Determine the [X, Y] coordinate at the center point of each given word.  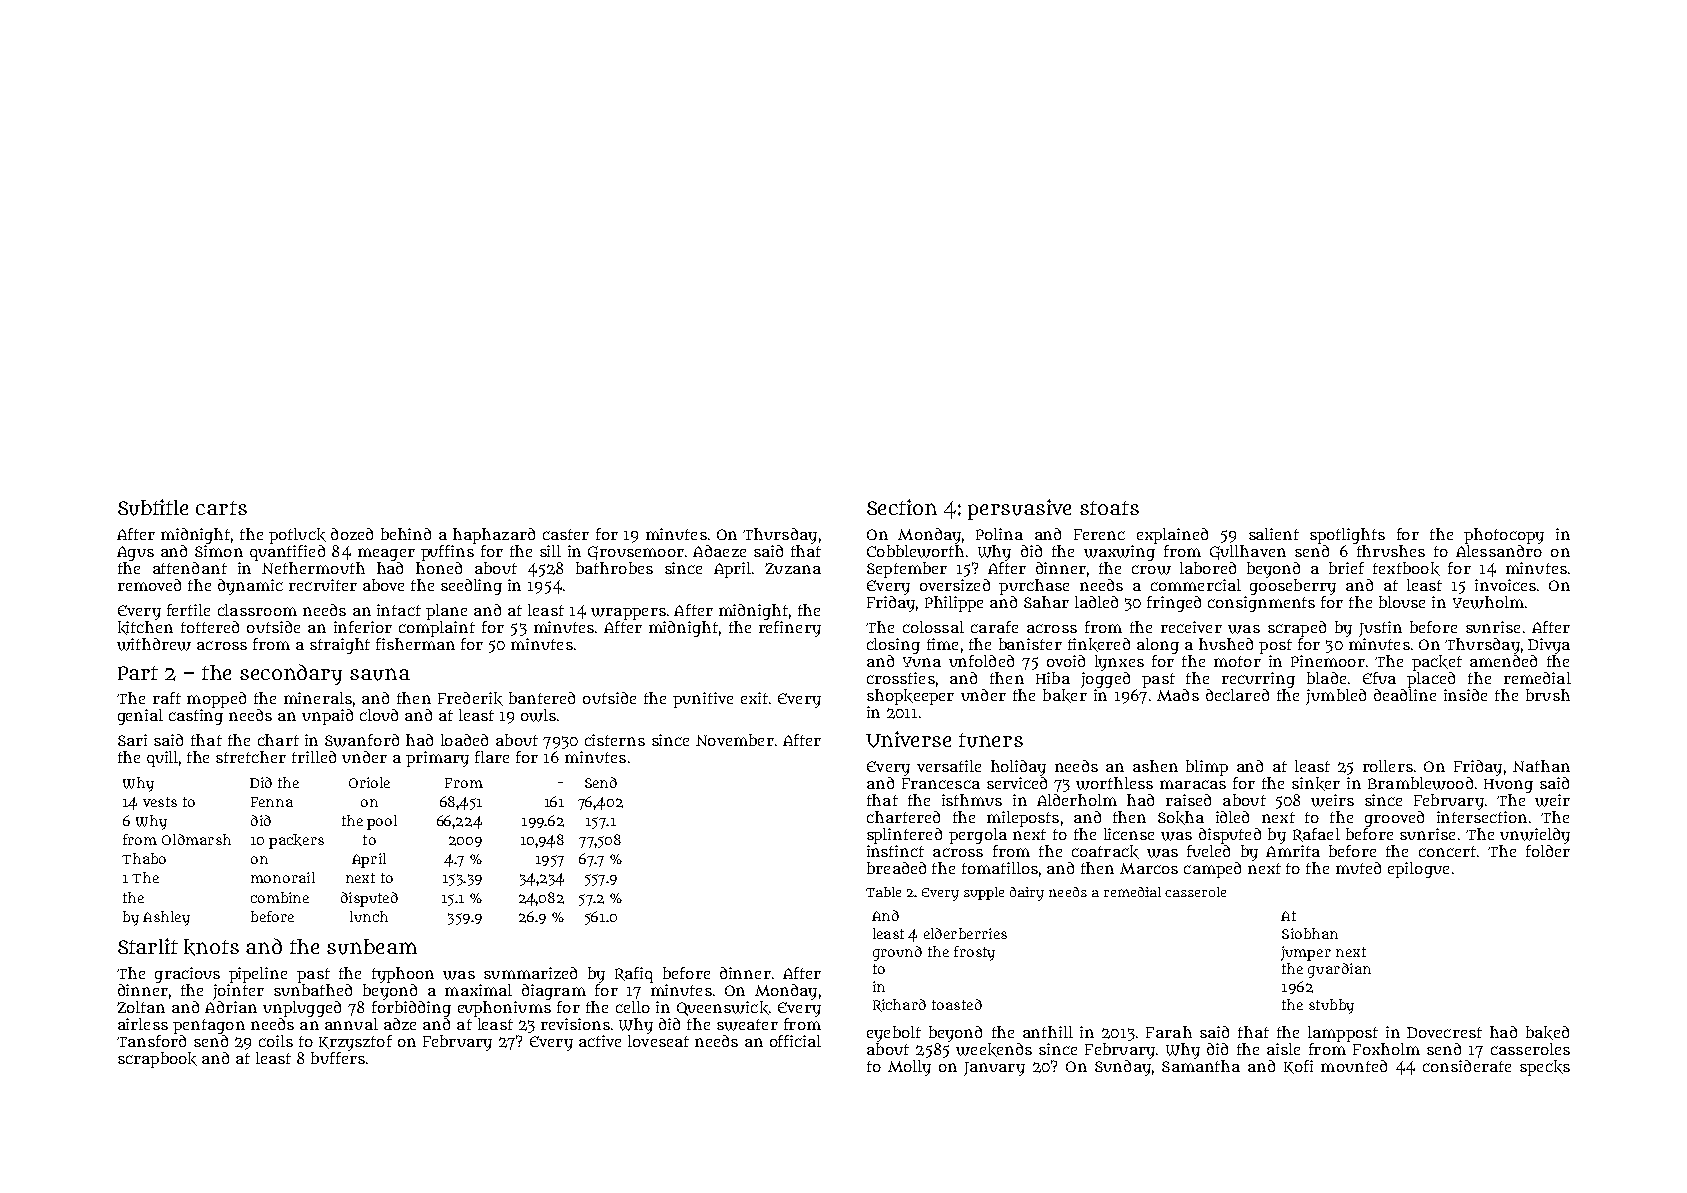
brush [1548, 695]
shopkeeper [910, 697]
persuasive [1019, 509]
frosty [974, 953]
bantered [542, 698]
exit [754, 698]
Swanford [362, 740]
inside [1465, 695]
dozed [352, 534]
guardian [1339, 970]
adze [400, 1024]
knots [211, 947]
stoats [1109, 508]
